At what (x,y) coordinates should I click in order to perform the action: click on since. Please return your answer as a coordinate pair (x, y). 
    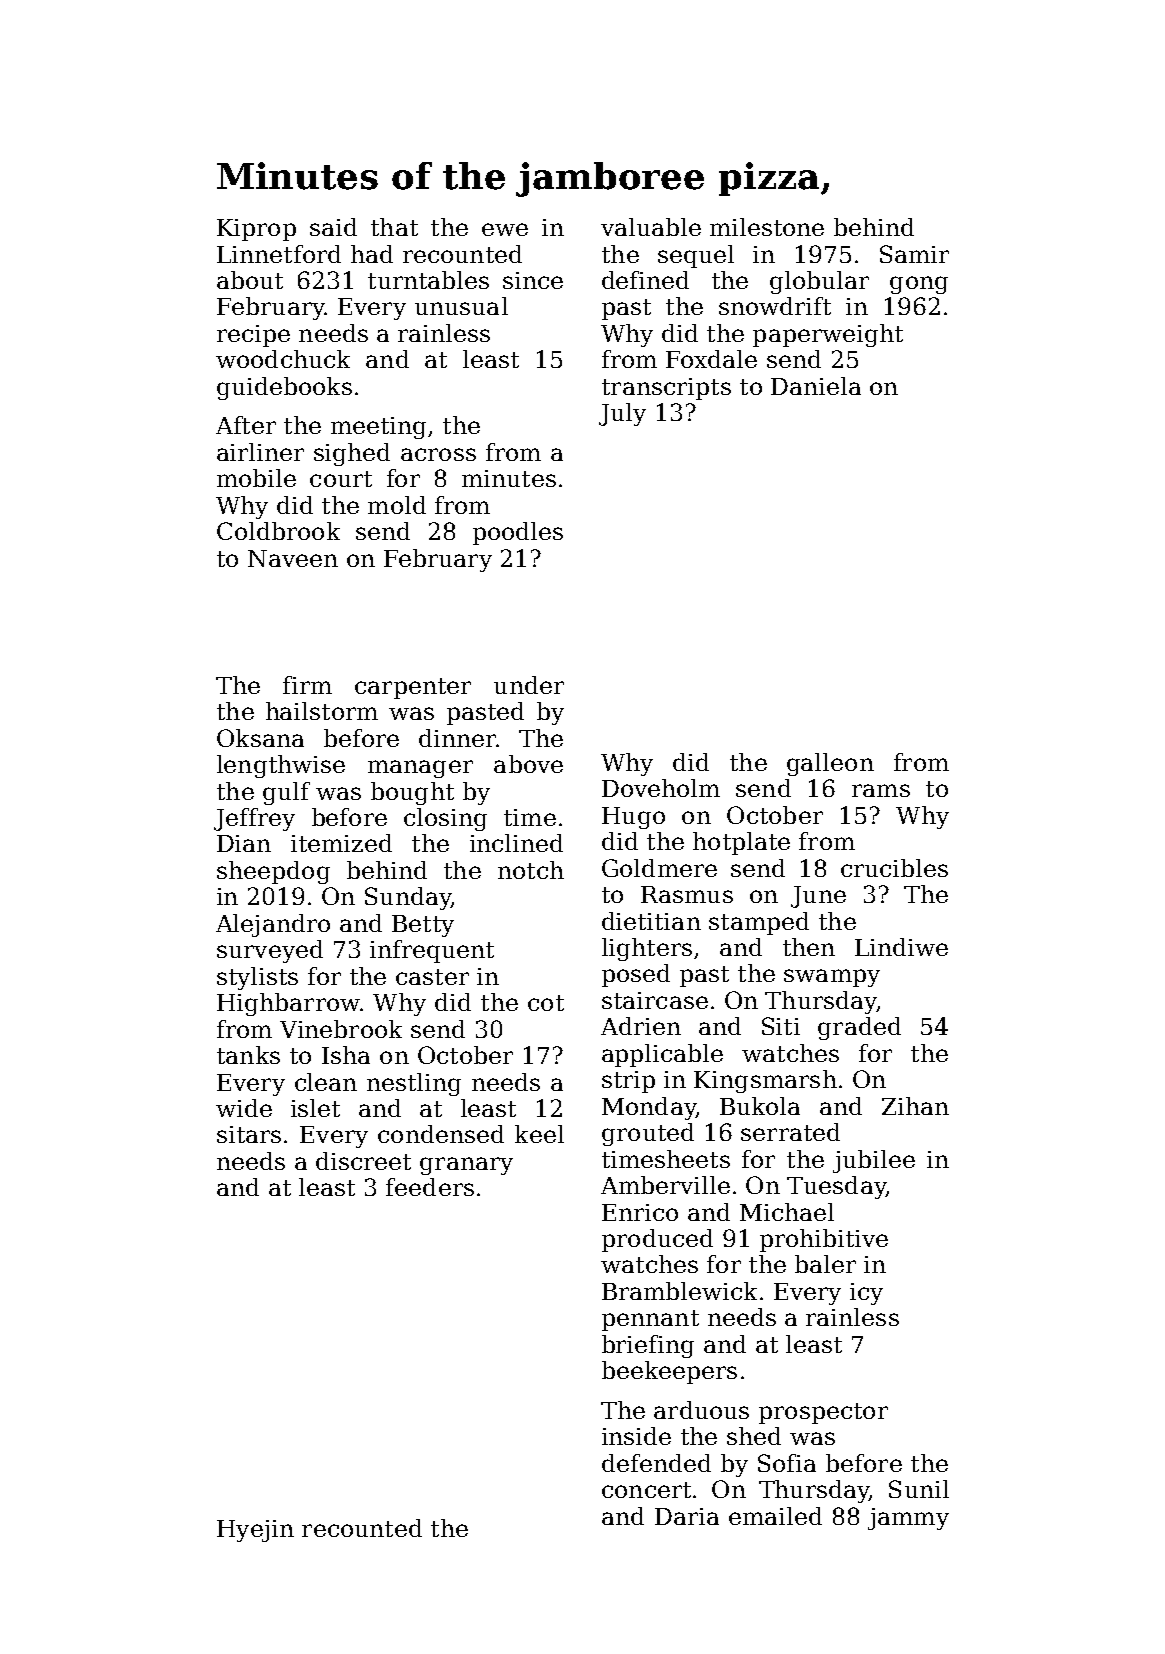
    Looking at the image, I should click on (533, 280).
